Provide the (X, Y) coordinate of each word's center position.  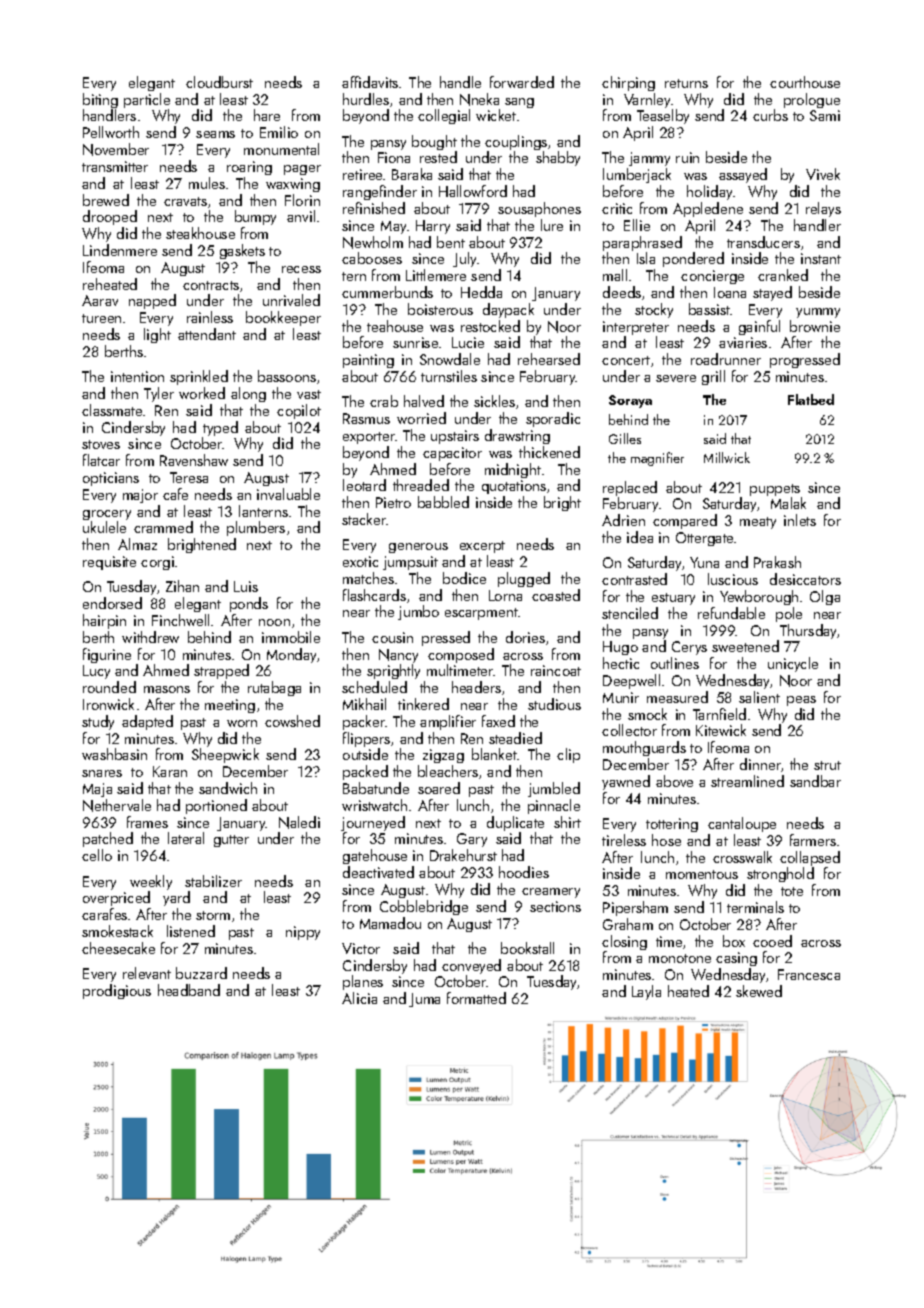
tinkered (423, 704)
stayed (772, 293)
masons (167, 689)
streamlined (747, 781)
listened (191, 931)
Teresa (189, 477)
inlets (800, 520)
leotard (364, 485)
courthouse (805, 82)
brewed (106, 200)
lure (552, 225)
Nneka (479, 99)
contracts (211, 285)
